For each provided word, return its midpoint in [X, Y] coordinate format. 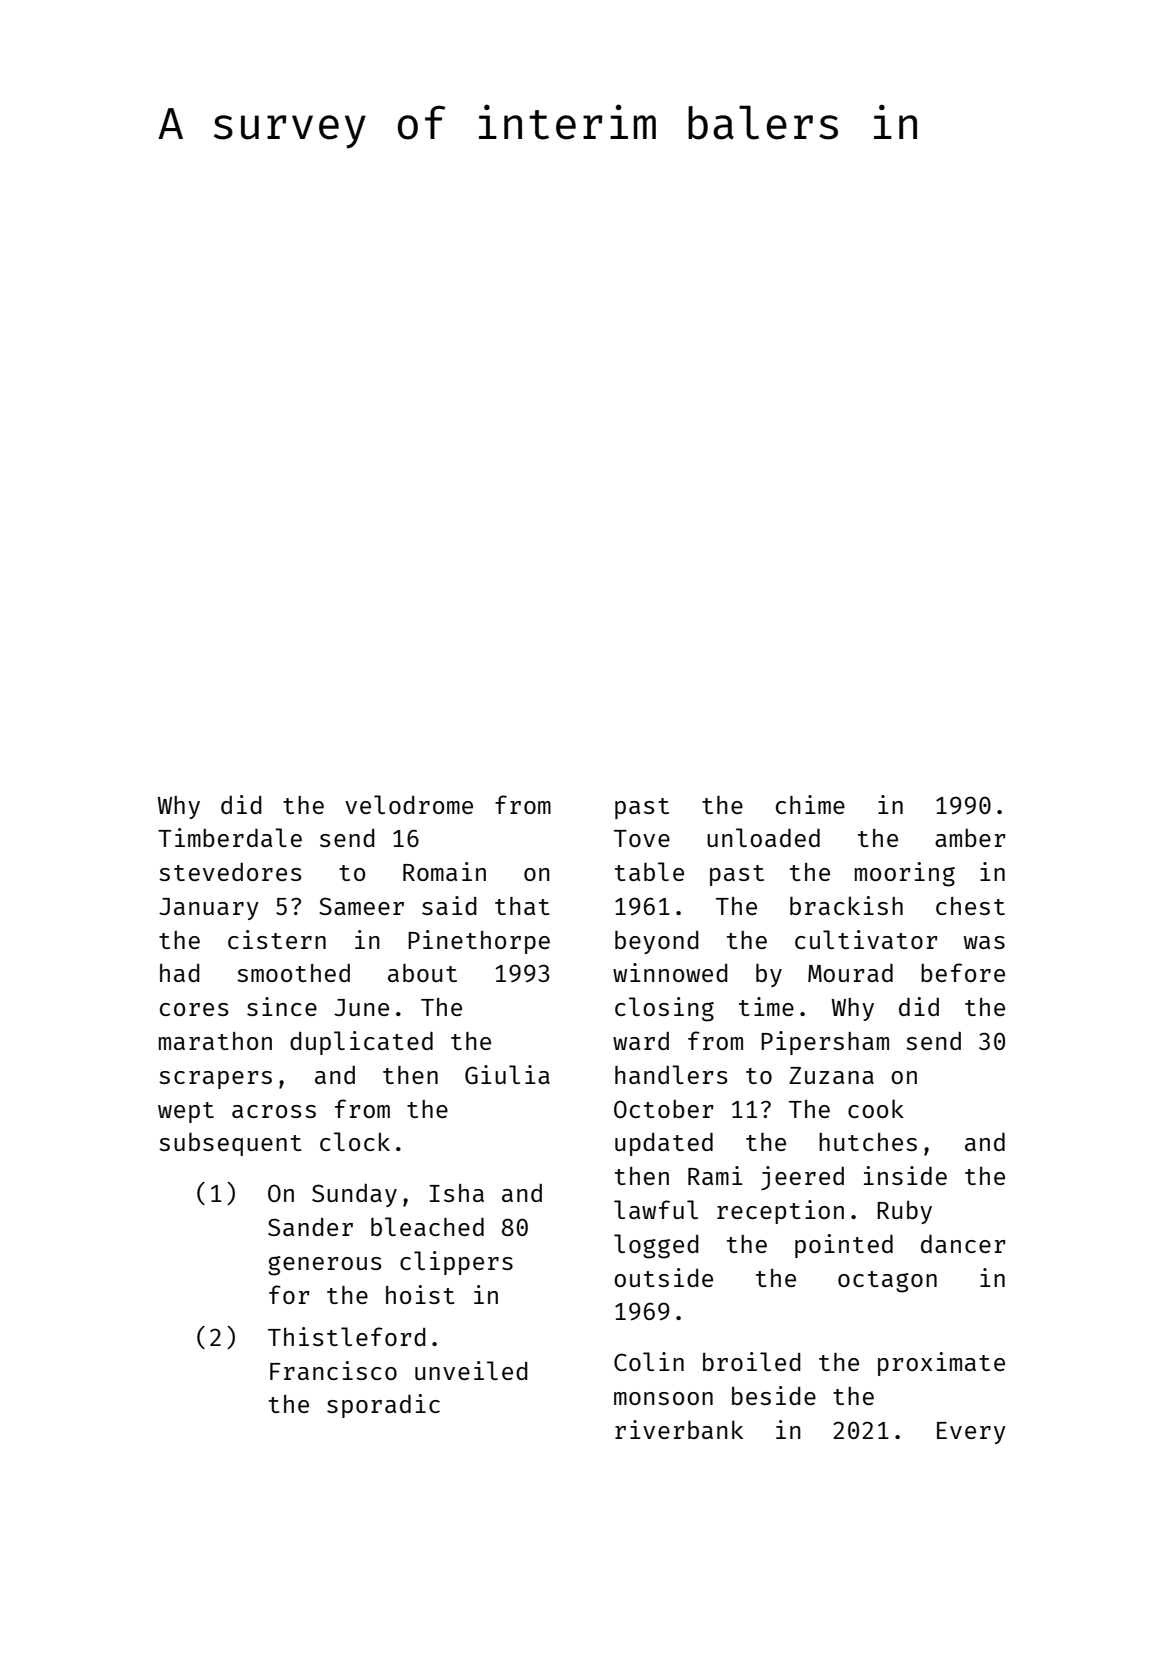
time [766, 1006]
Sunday [354, 1195]
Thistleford [347, 1336]
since [282, 1006]
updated [664, 1144]
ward [641, 1040]
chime [810, 804]
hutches [868, 1142]
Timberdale [230, 837]
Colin [649, 1361]
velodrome [409, 804]
